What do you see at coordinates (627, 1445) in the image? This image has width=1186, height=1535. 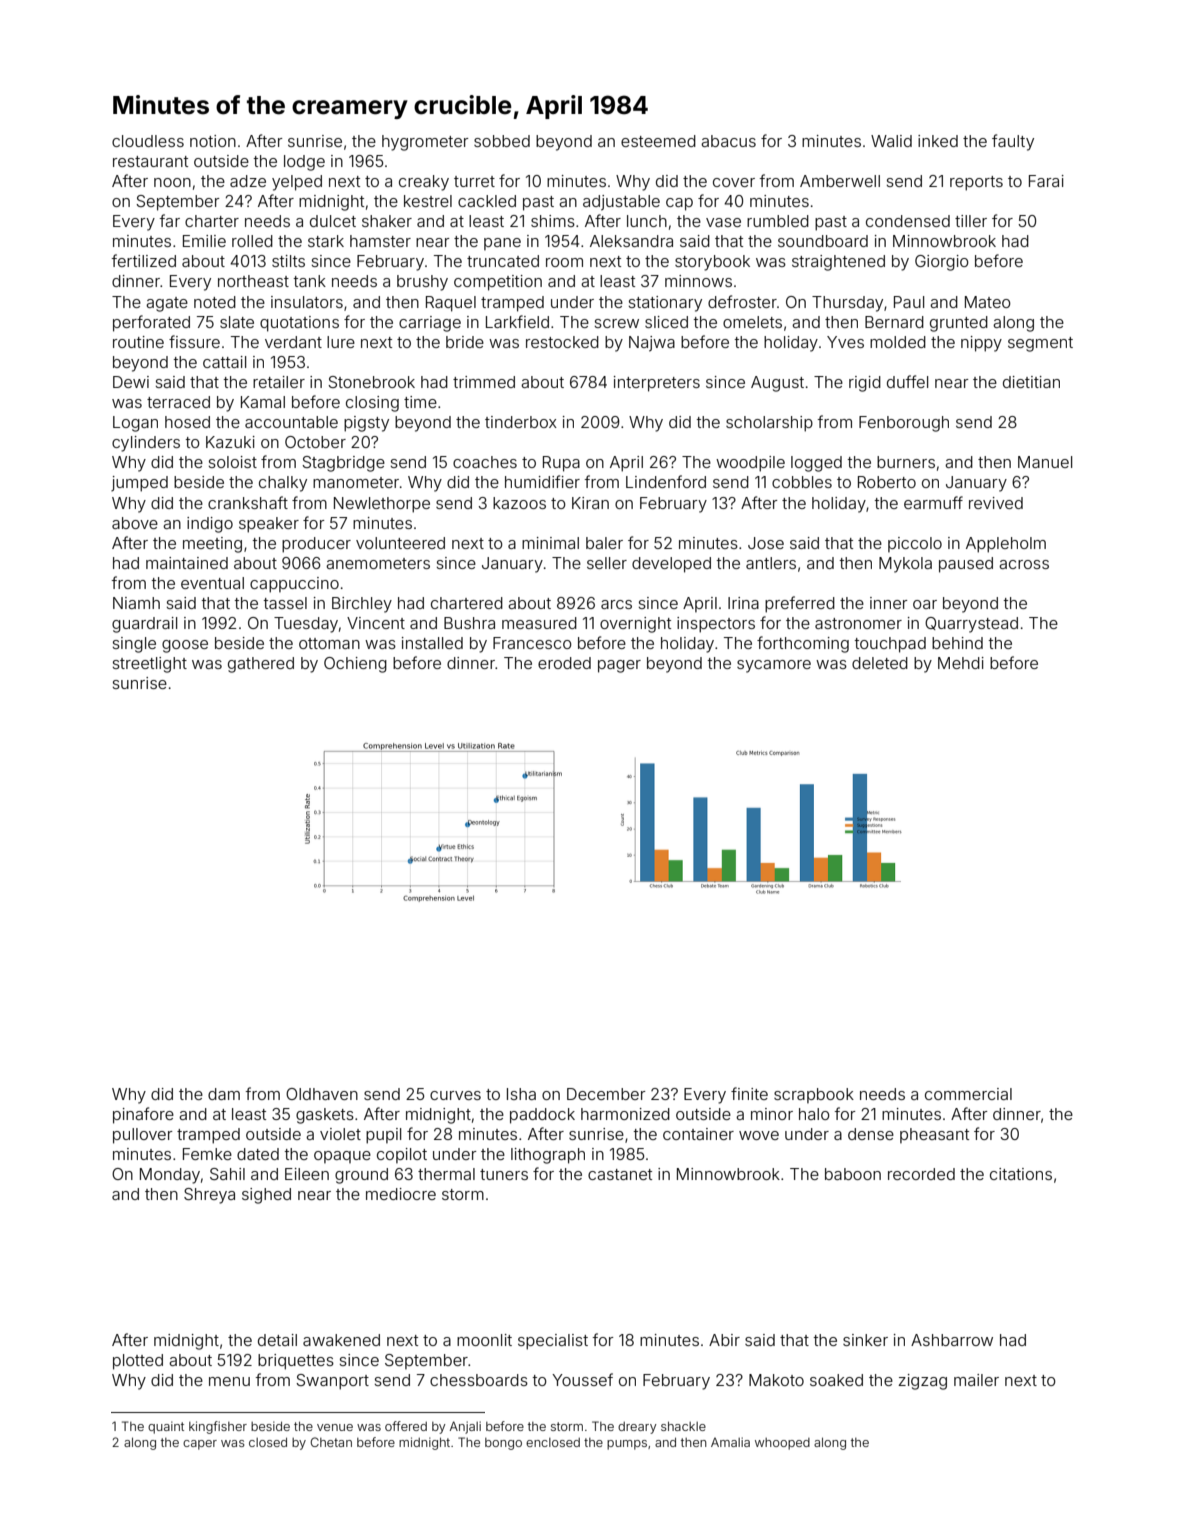 I see `pumps` at bounding box center [627, 1445].
